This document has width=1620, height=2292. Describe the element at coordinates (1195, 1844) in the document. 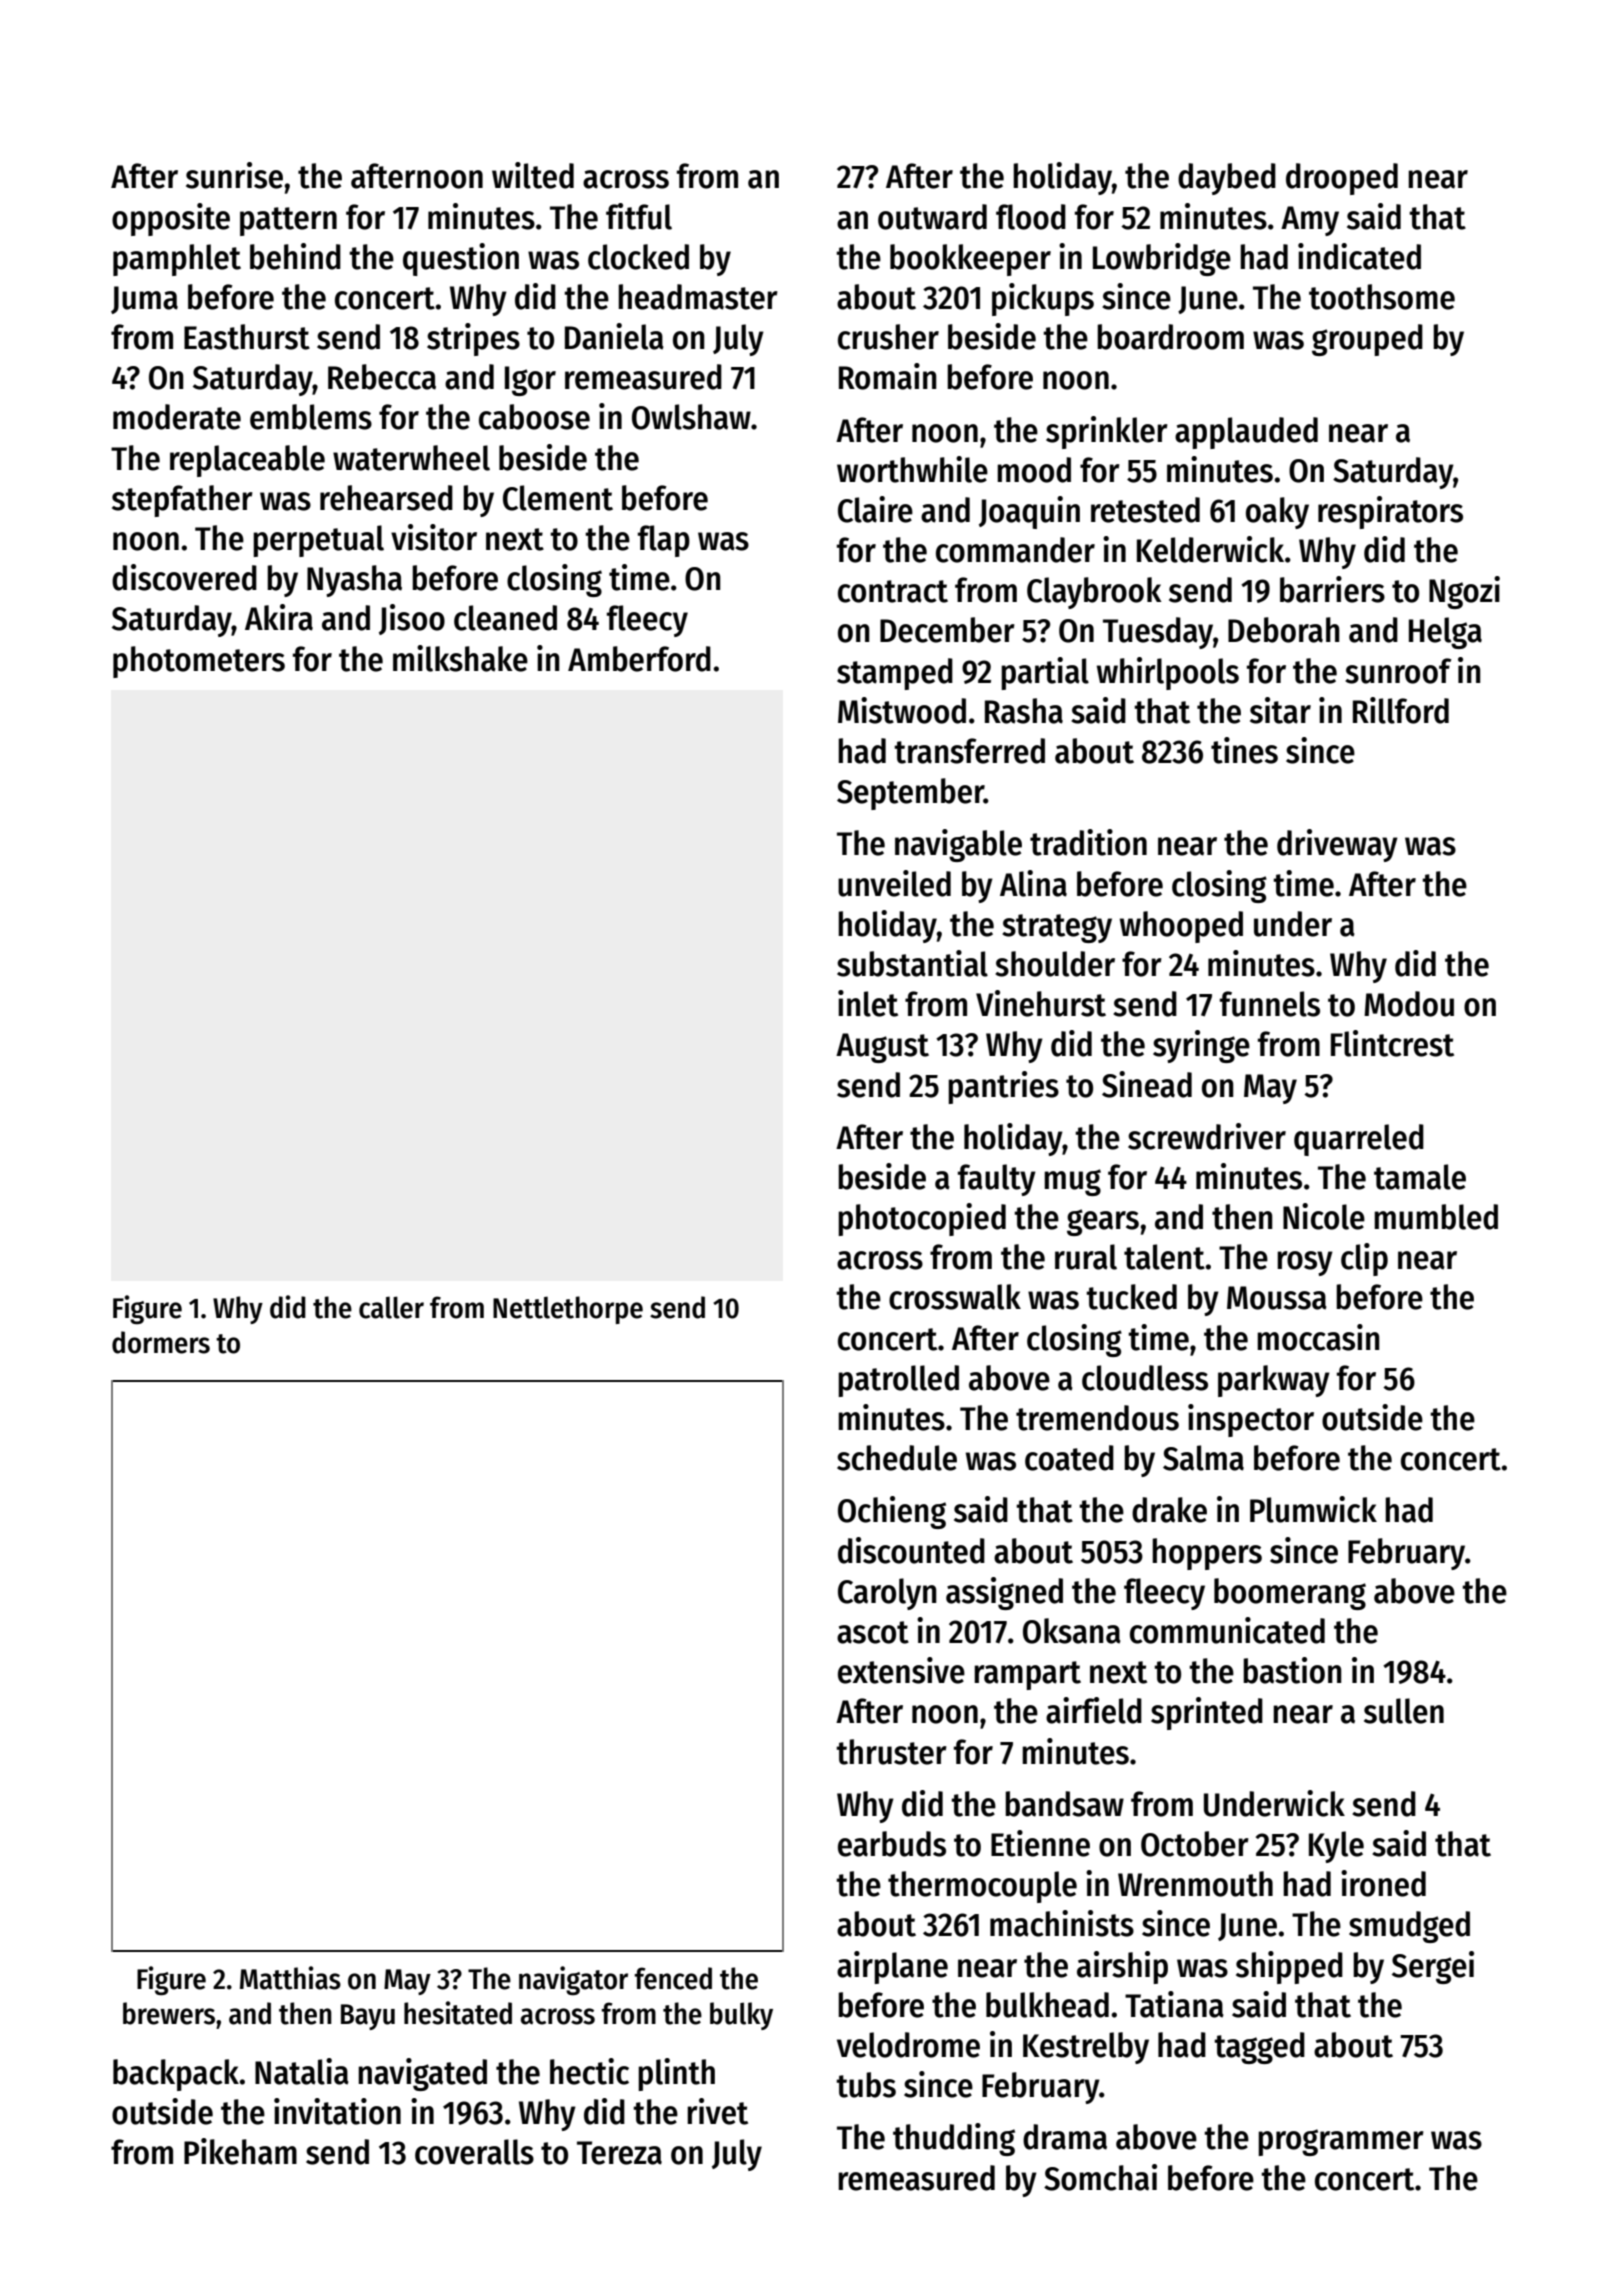

I see `October` at that location.
